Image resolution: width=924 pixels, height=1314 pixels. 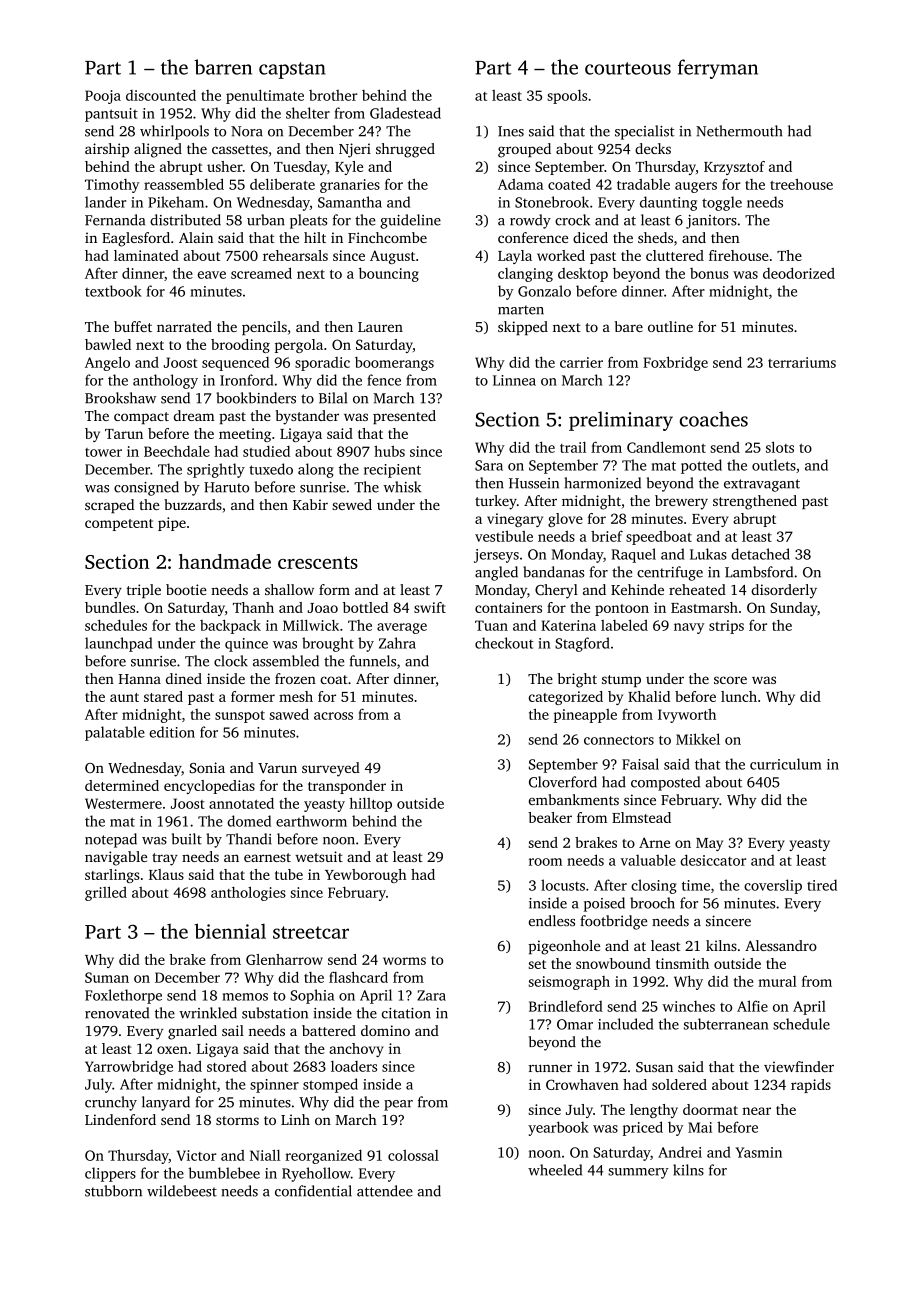 I want to click on ferryman, so click(x=718, y=69).
